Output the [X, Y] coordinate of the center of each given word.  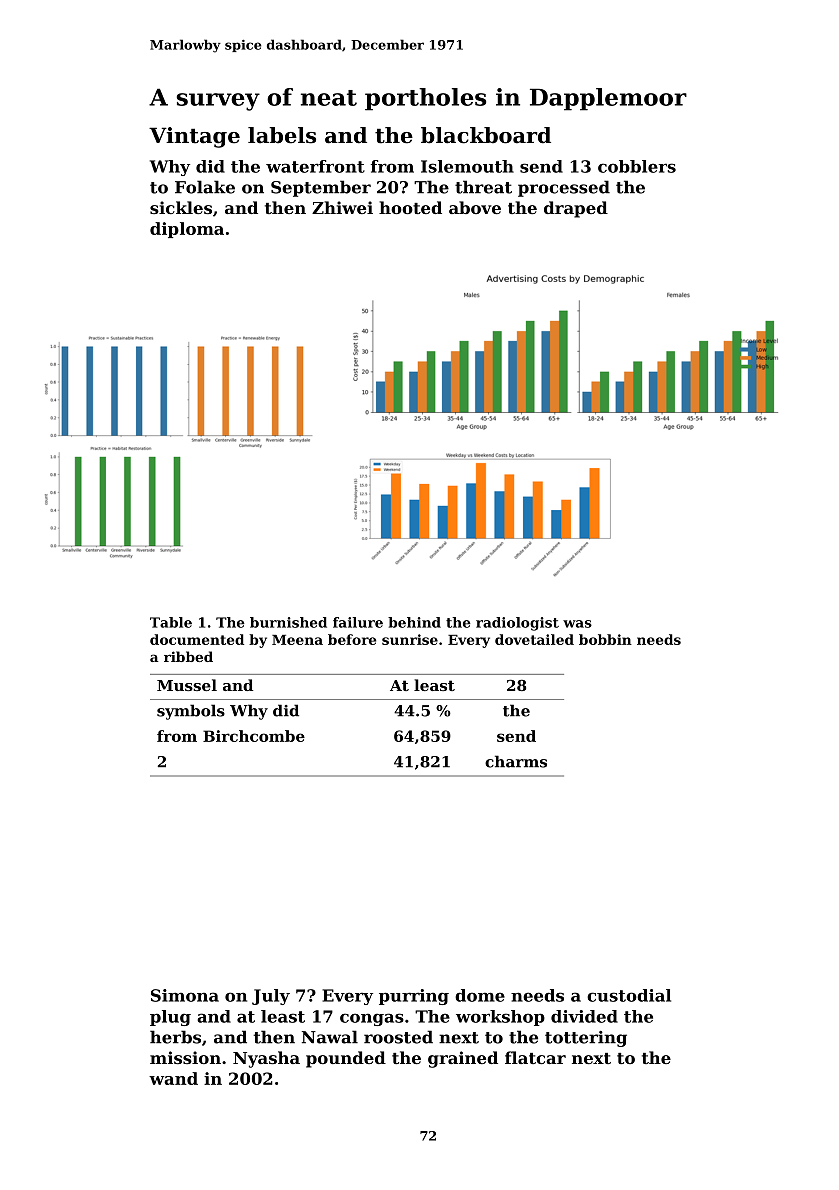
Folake [205, 187]
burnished [288, 622]
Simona [185, 995]
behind [414, 622]
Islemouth [467, 166]
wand [173, 1078]
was [577, 624]
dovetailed [534, 639]
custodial [629, 995]
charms [516, 761]
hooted [410, 207]
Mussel [187, 685]
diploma [187, 230]
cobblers [637, 166]
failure [358, 622]
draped [576, 209]
